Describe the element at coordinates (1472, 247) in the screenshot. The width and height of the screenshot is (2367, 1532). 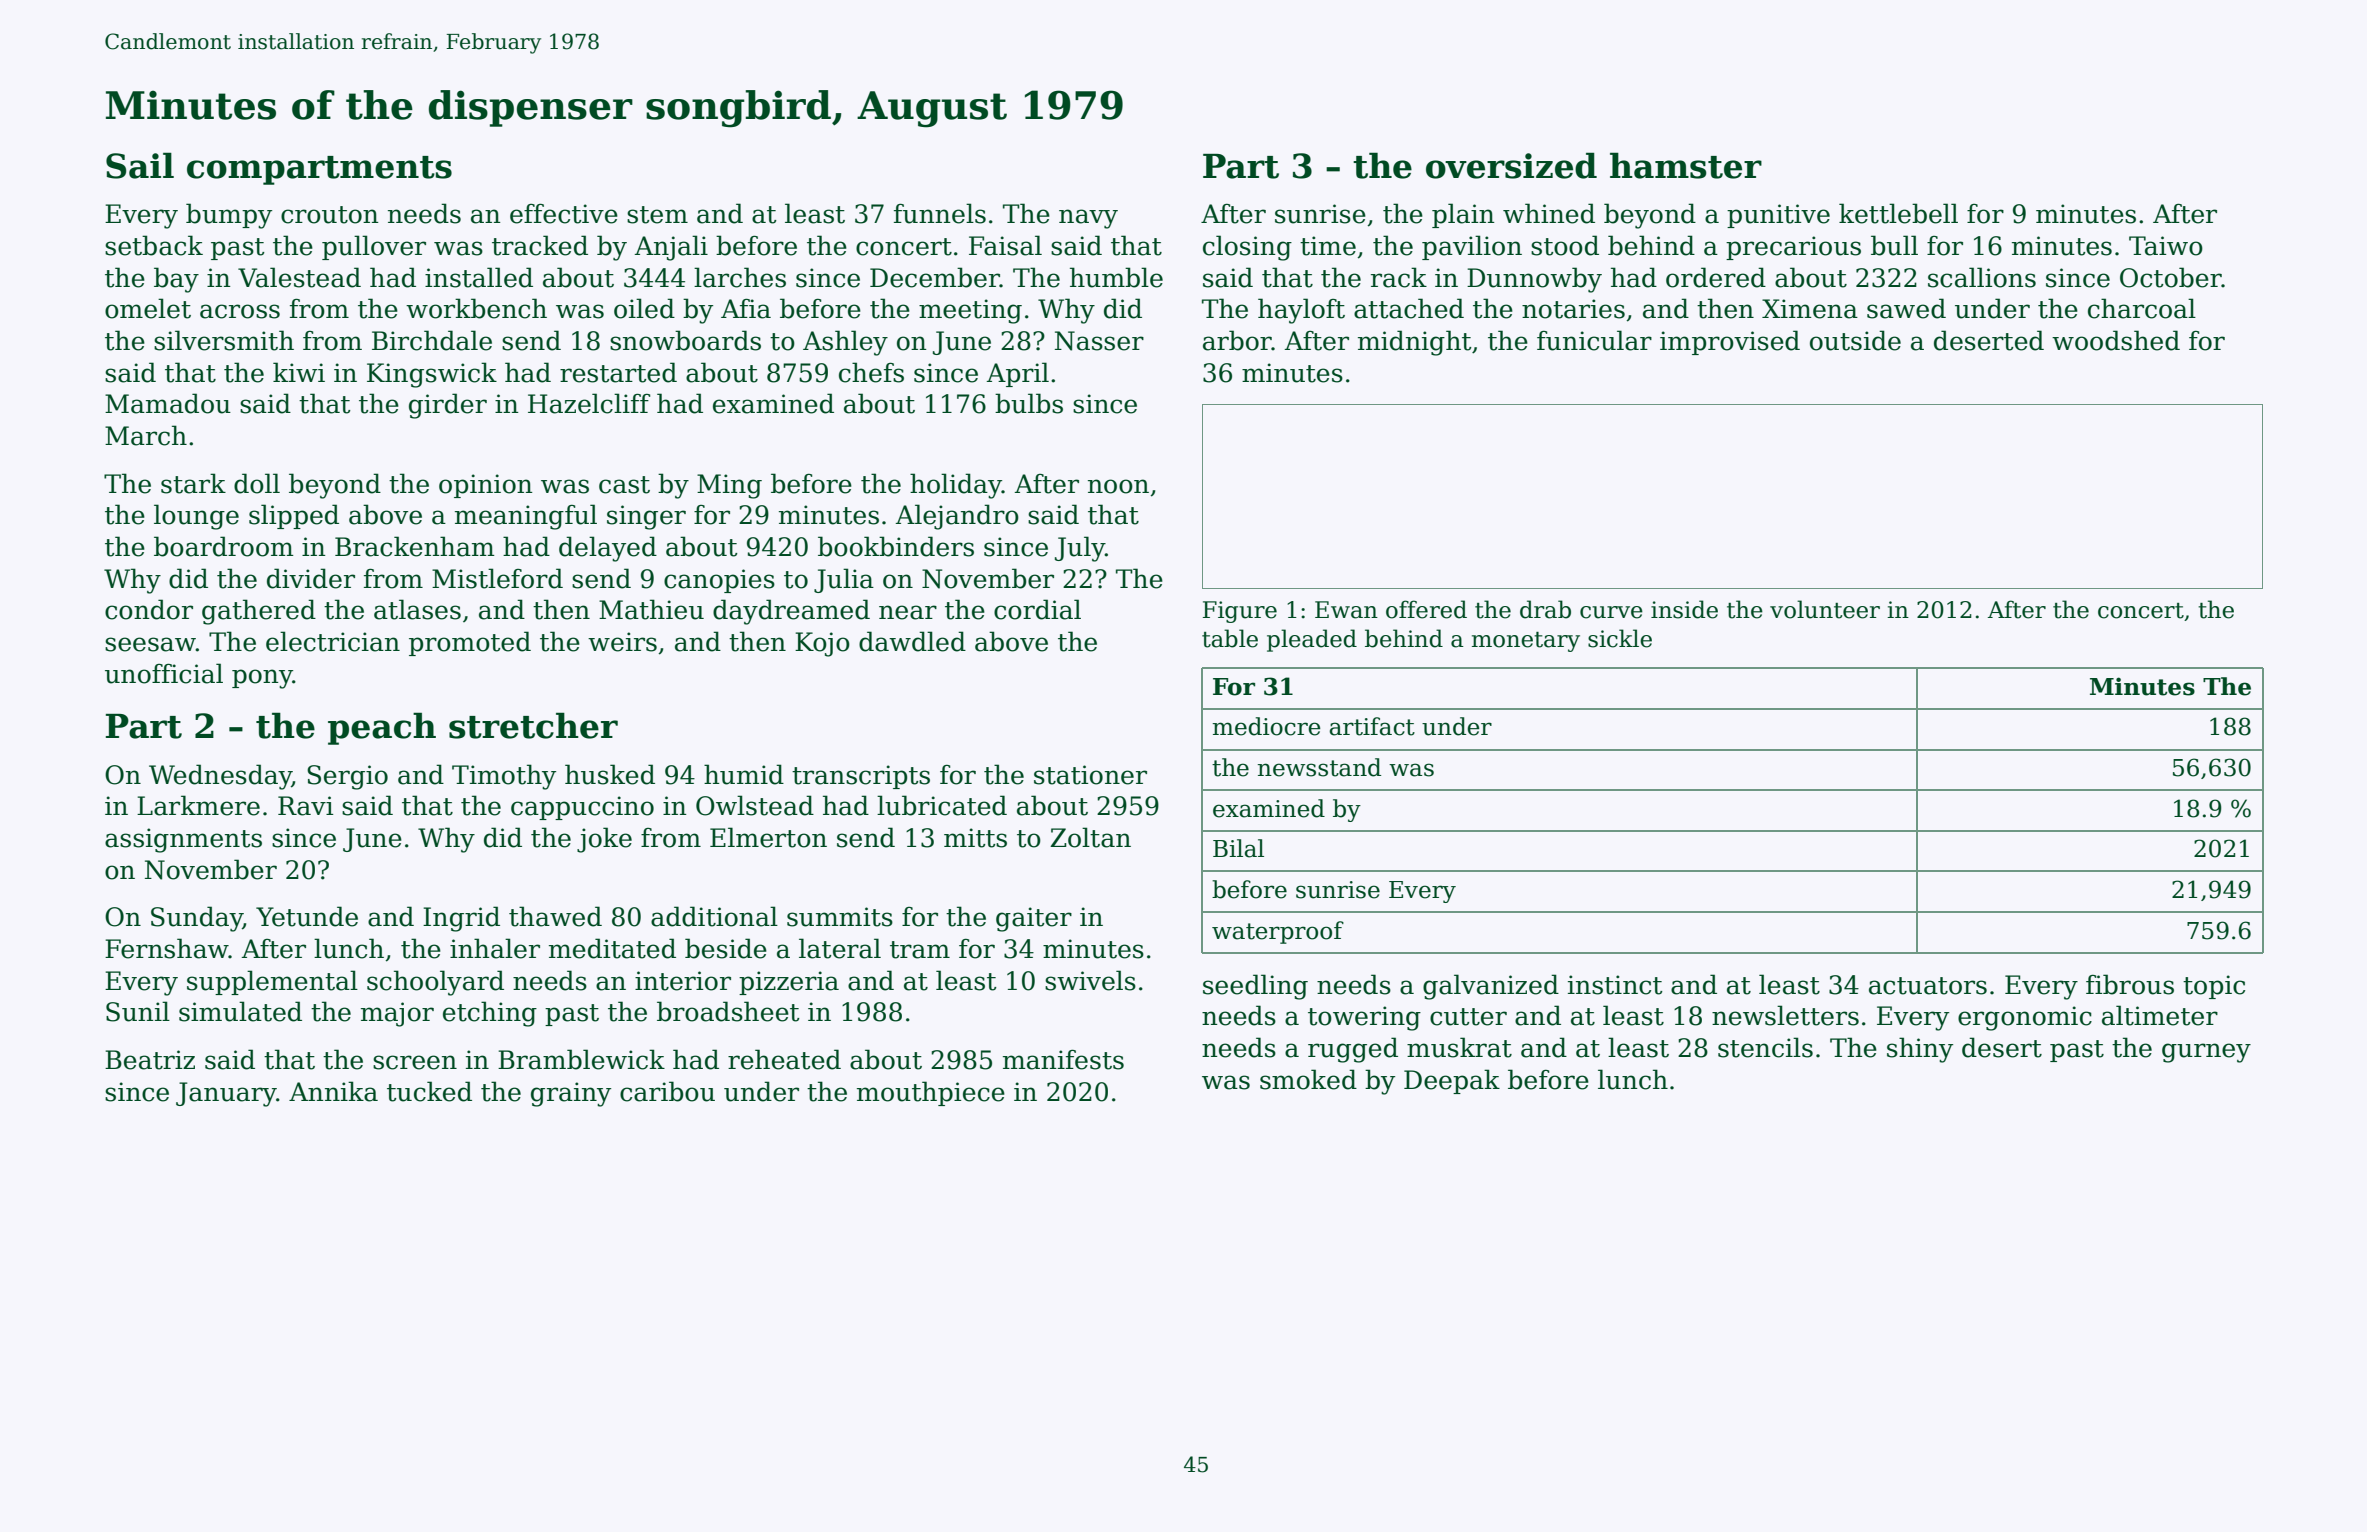
I see `pavilion` at that location.
